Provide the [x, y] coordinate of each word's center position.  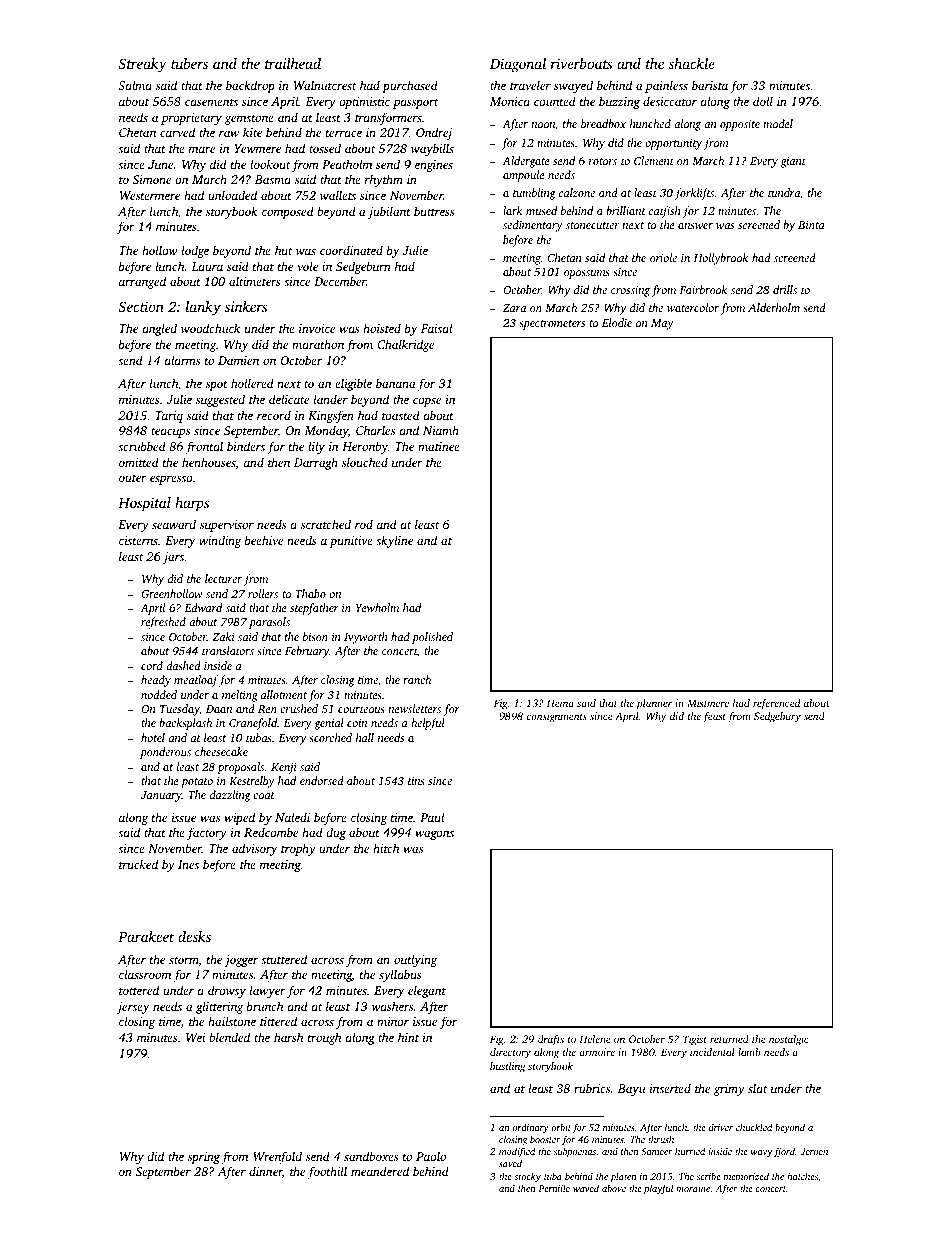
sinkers [246, 306]
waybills [432, 149]
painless [666, 86]
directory [510, 1053]
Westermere [150, 195]
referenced [776, 704]
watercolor [693, 307]
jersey [133, 1008]
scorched [330, 737]
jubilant [389, 212]
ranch [417, 679]
